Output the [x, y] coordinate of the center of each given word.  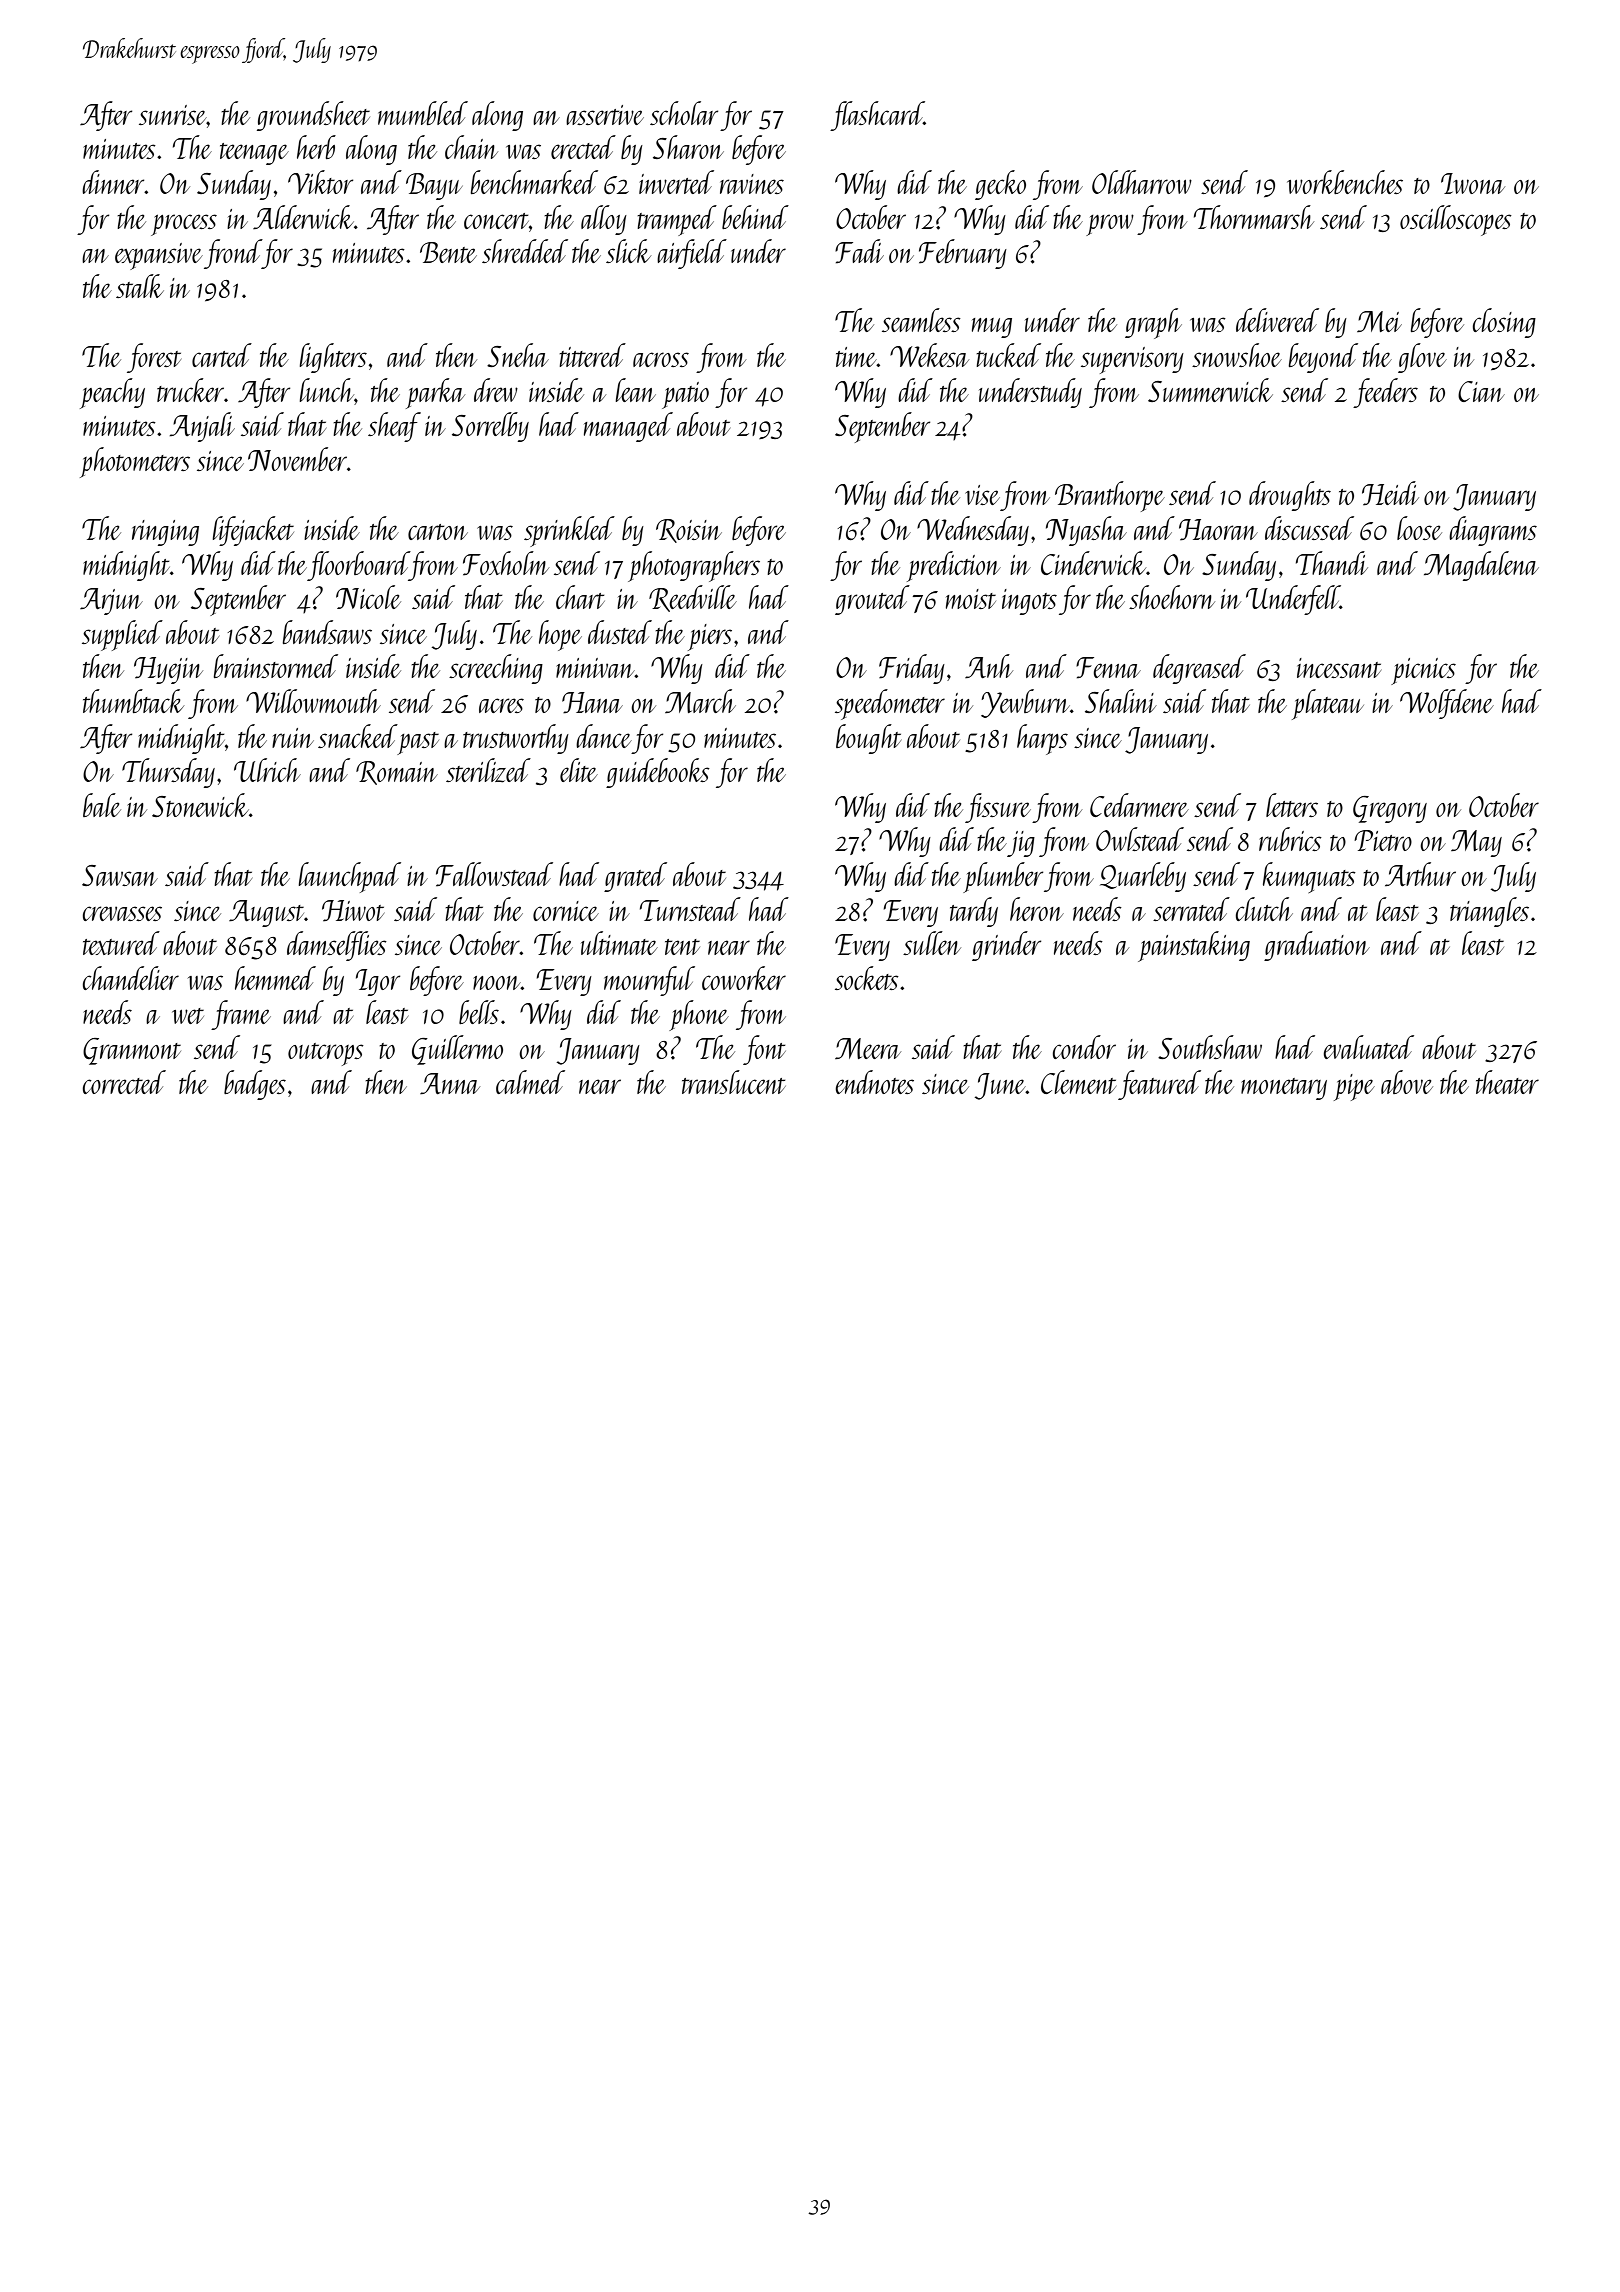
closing [1504, 323]
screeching [496, 669]
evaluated [1368, 1047]
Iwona [1473, 183]
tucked [1008, 355]
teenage [254, 154]
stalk [140, 286]
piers [710, 637]
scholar [684, 113]
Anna [450, 1083]
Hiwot [353, 911]
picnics [1423, 671]
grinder [1006, 946]
